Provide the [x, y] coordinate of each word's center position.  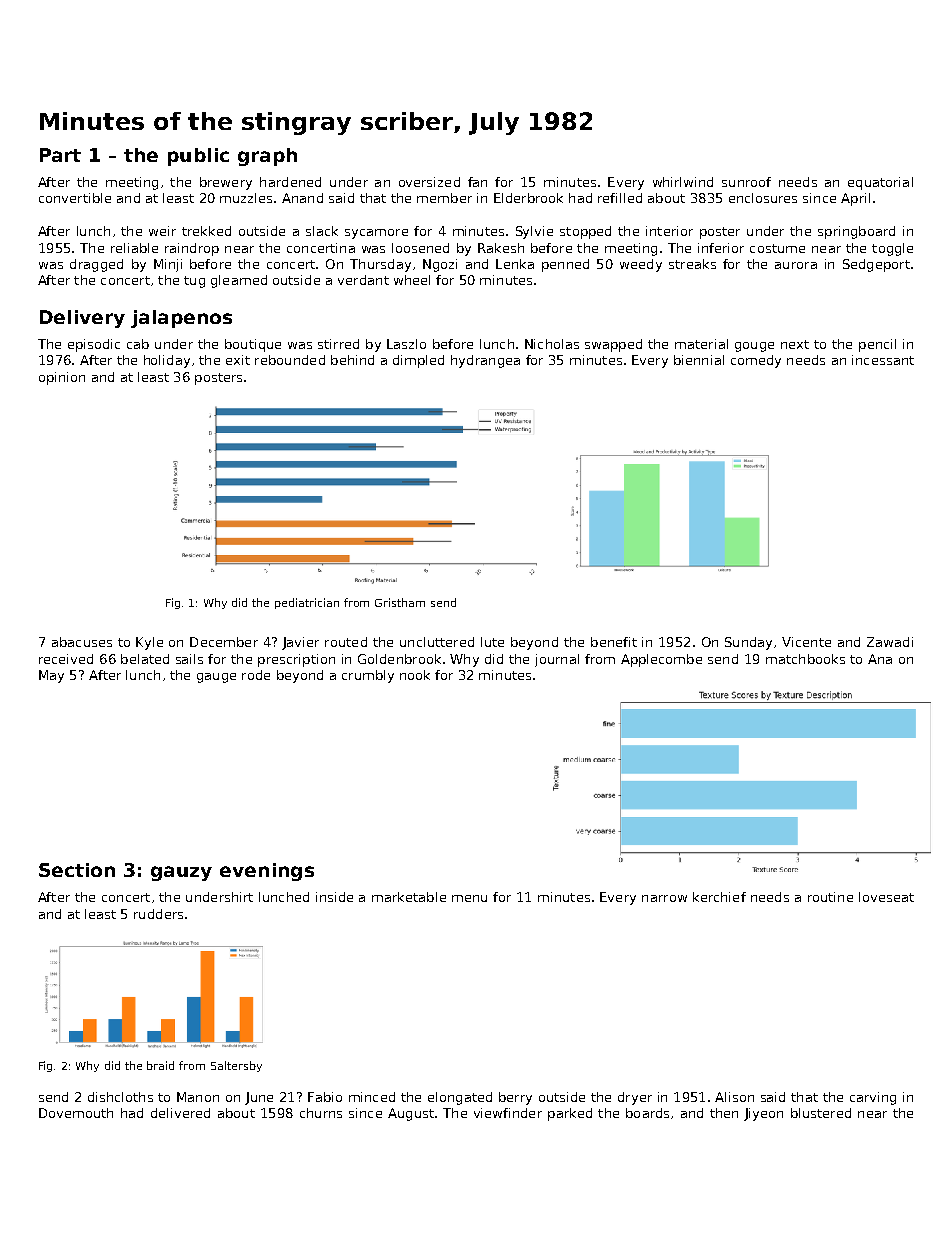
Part [60, 155]
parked [570, 1114]
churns [321, 1113]
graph [267, 157]
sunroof [746, 182]
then [724, 1113]
